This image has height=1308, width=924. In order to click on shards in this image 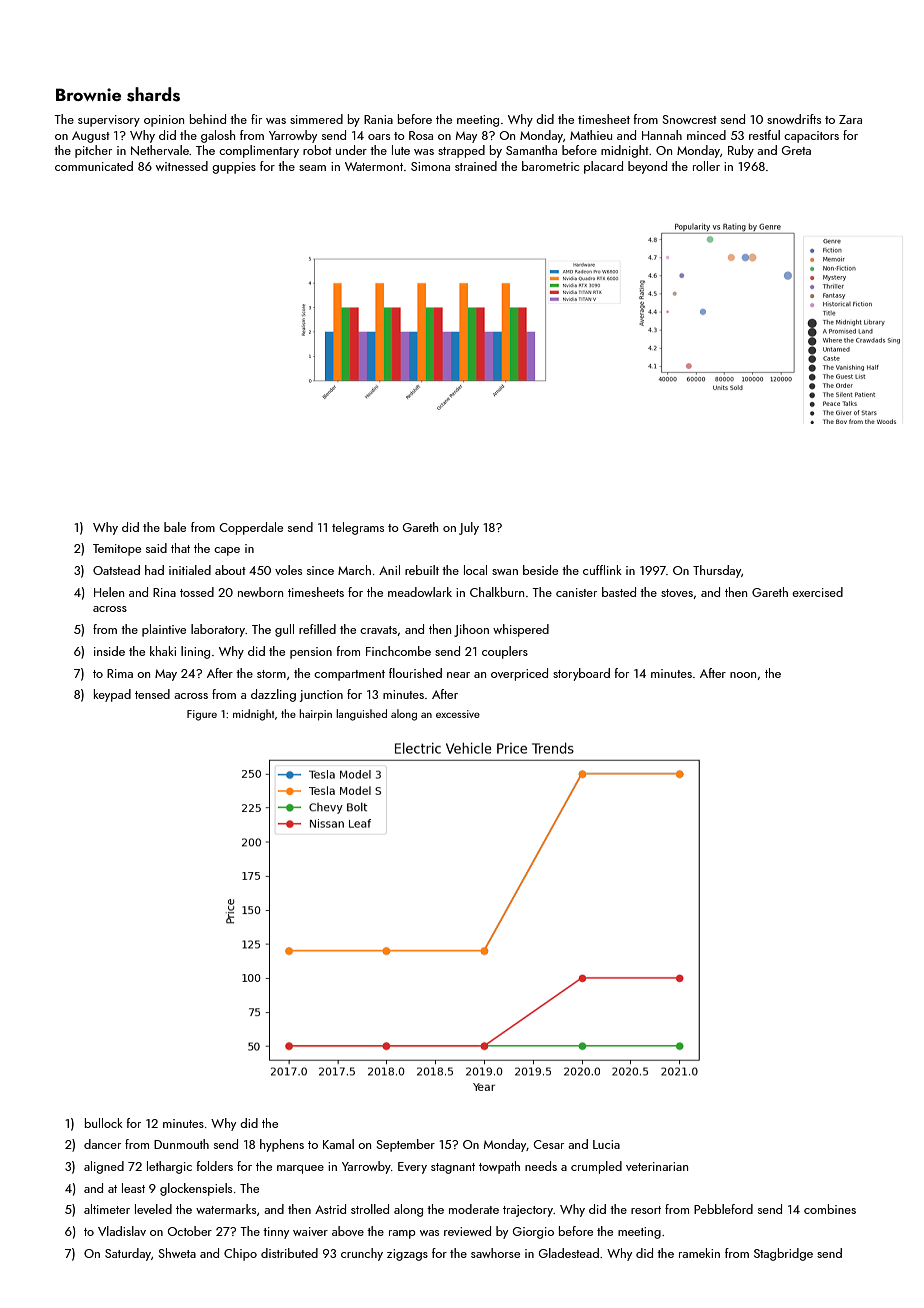, I will do `click(153, 94)`.
